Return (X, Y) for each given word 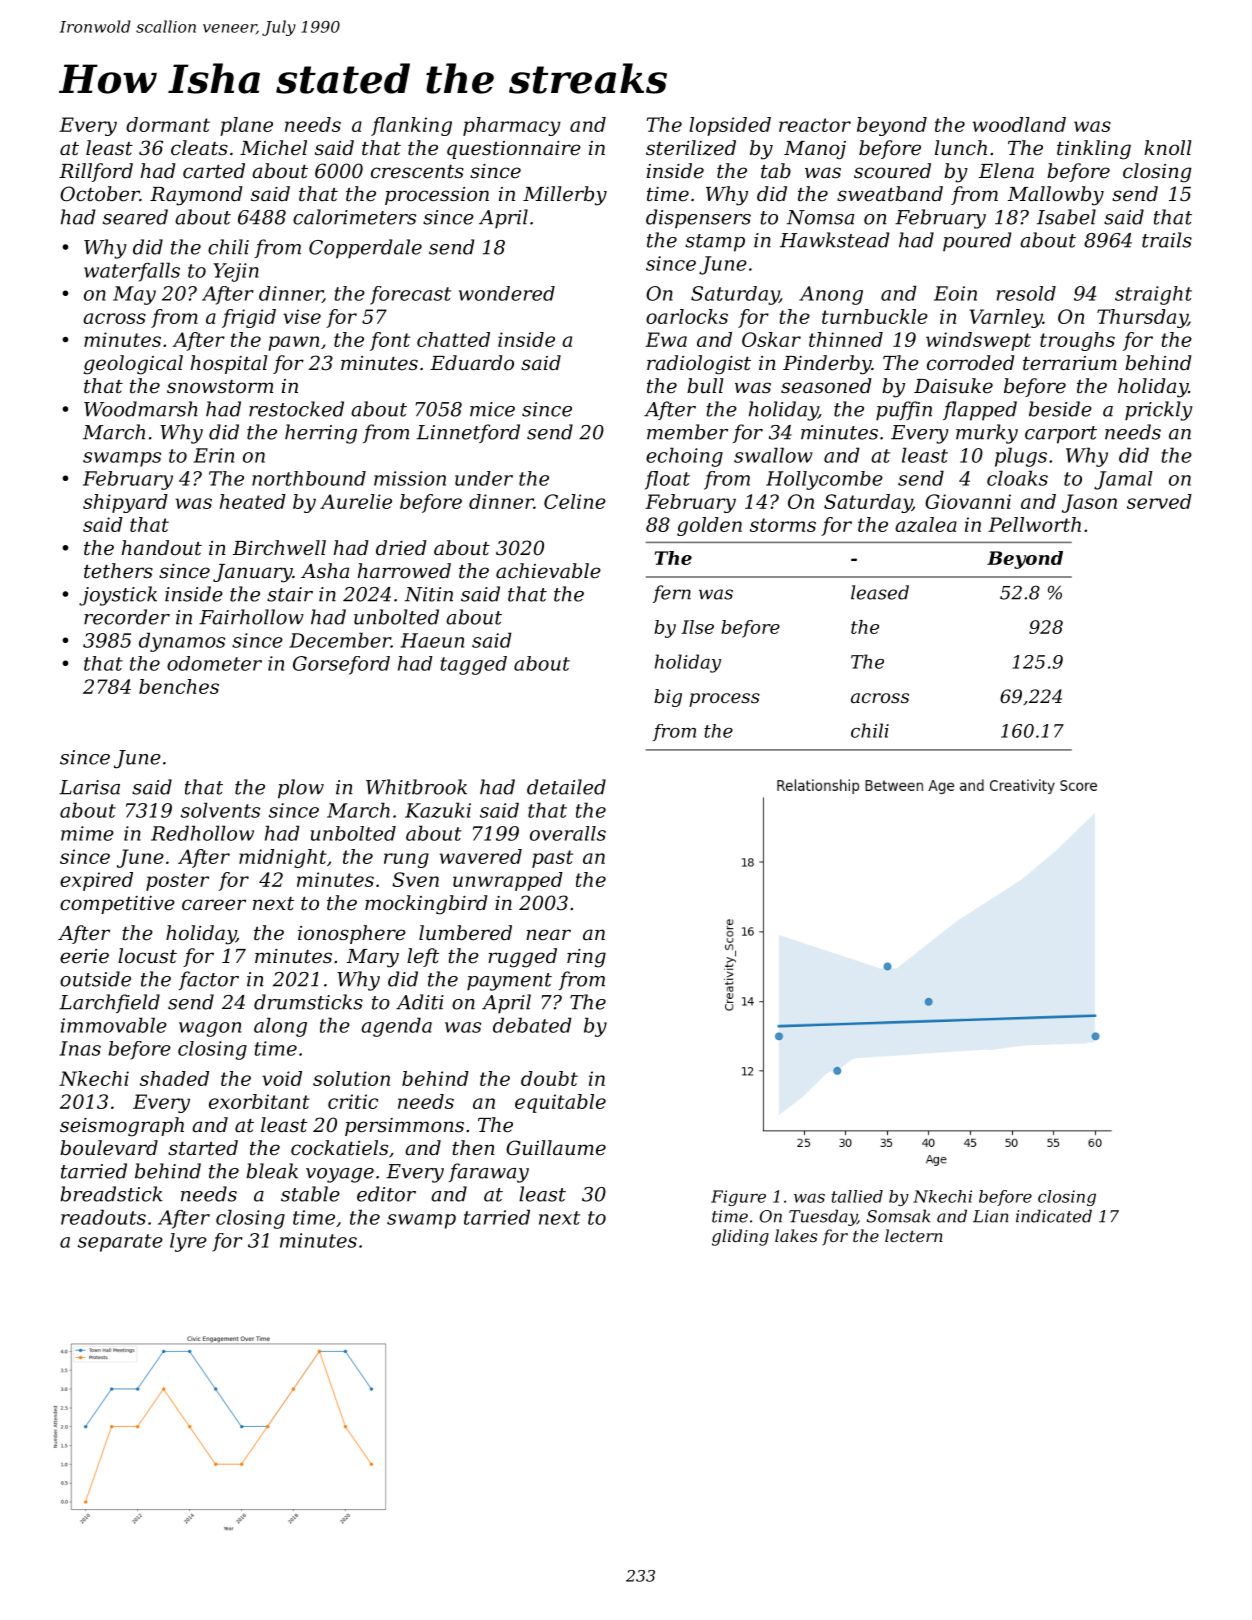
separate (120, 1243)
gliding (740, 1237)
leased (880, 592)
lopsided (730, 126)
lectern (914, 1235)
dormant (168, 124)
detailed (566, 787)
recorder (127, 617)
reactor (815, 125)
